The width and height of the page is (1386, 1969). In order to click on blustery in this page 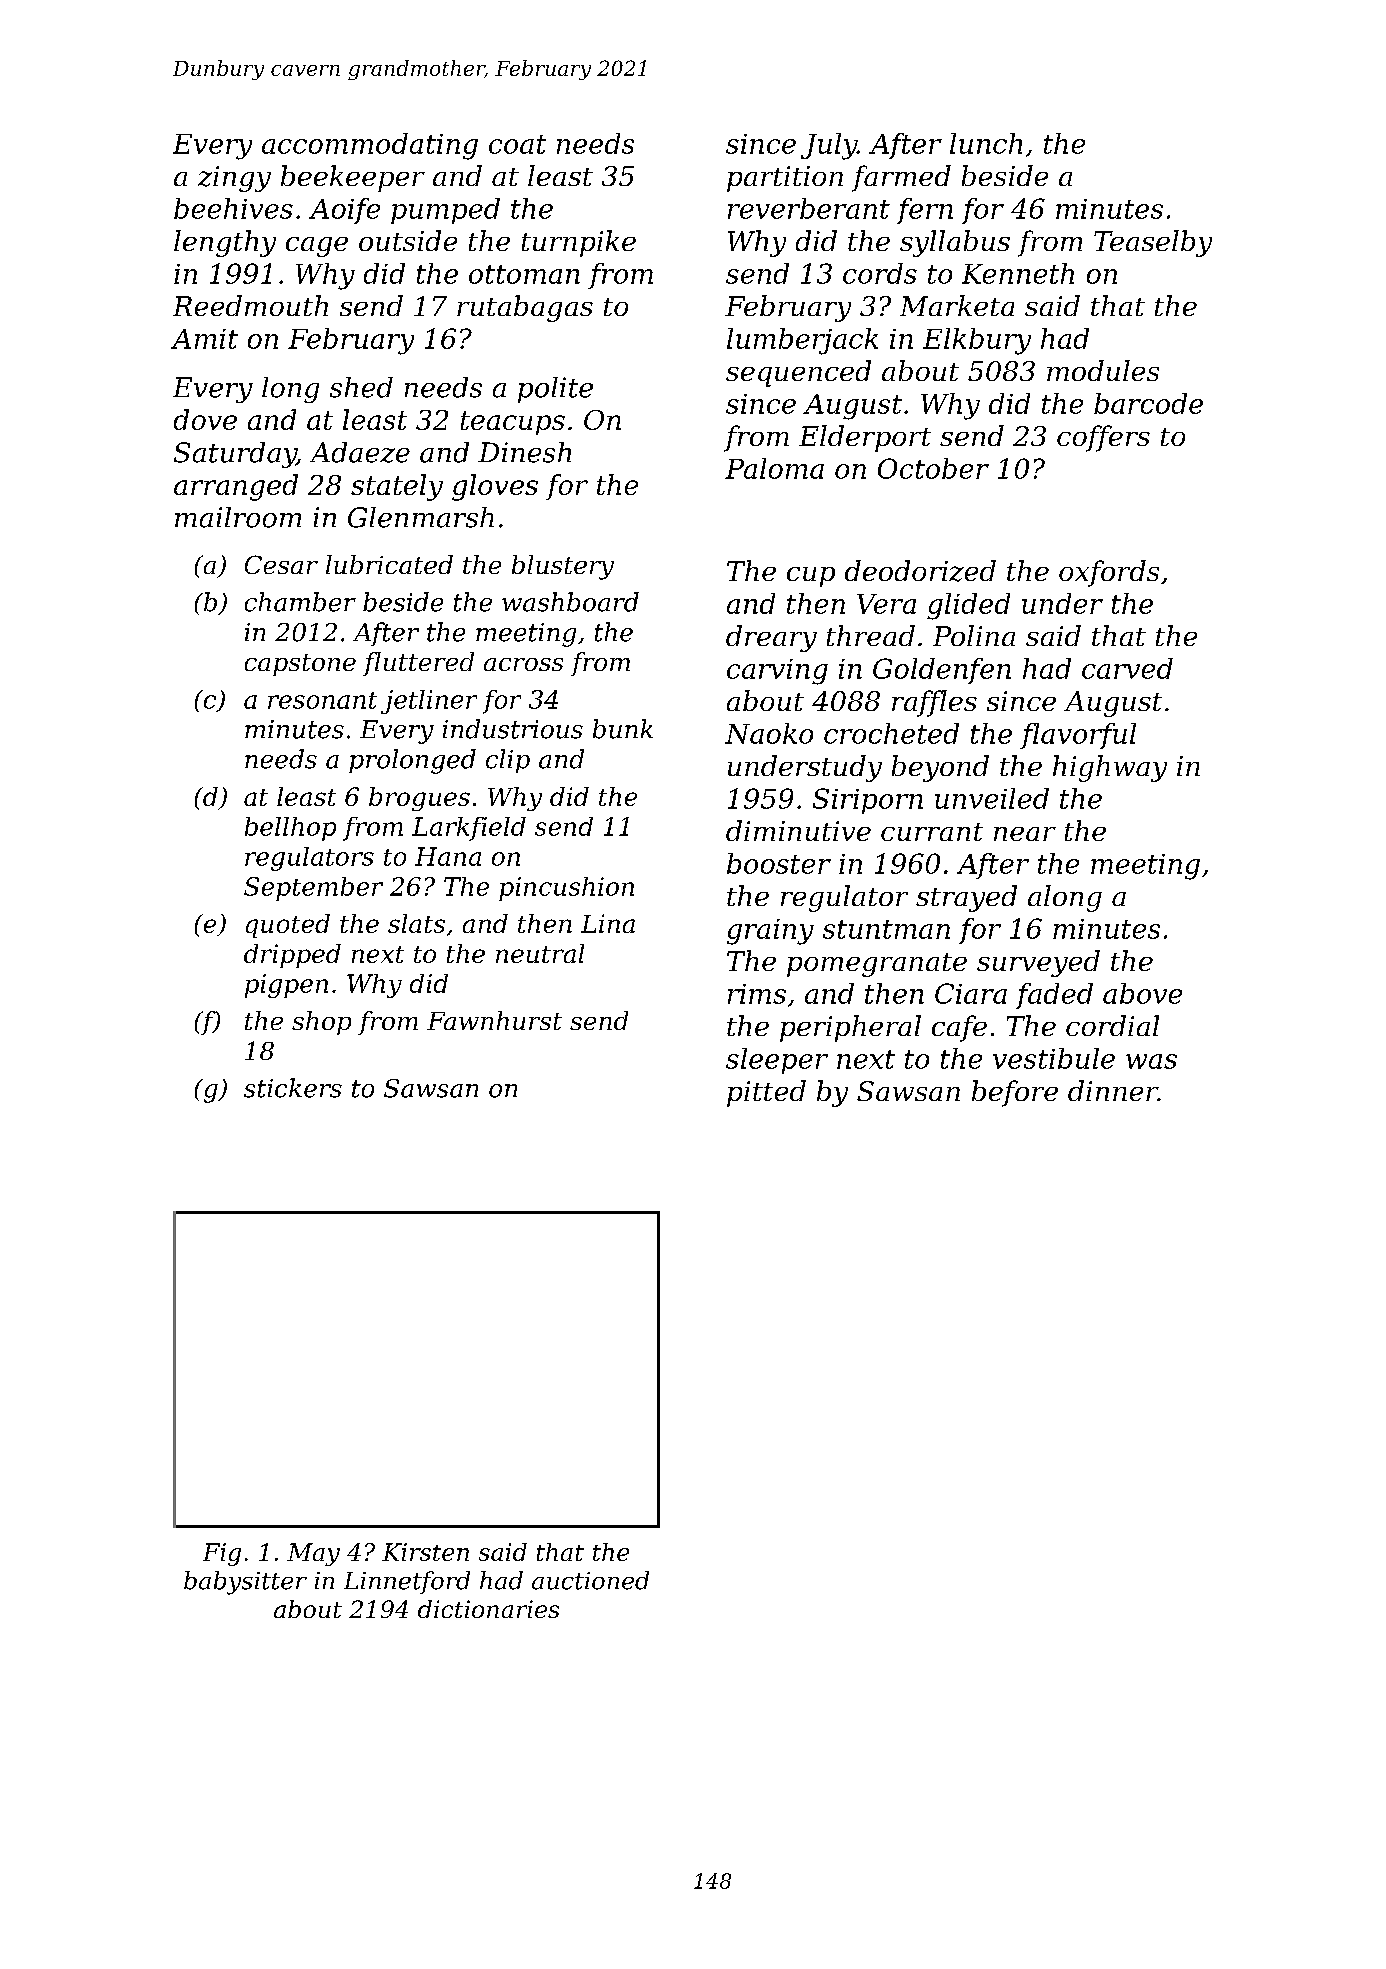, I will do `click(563, 567)`.
